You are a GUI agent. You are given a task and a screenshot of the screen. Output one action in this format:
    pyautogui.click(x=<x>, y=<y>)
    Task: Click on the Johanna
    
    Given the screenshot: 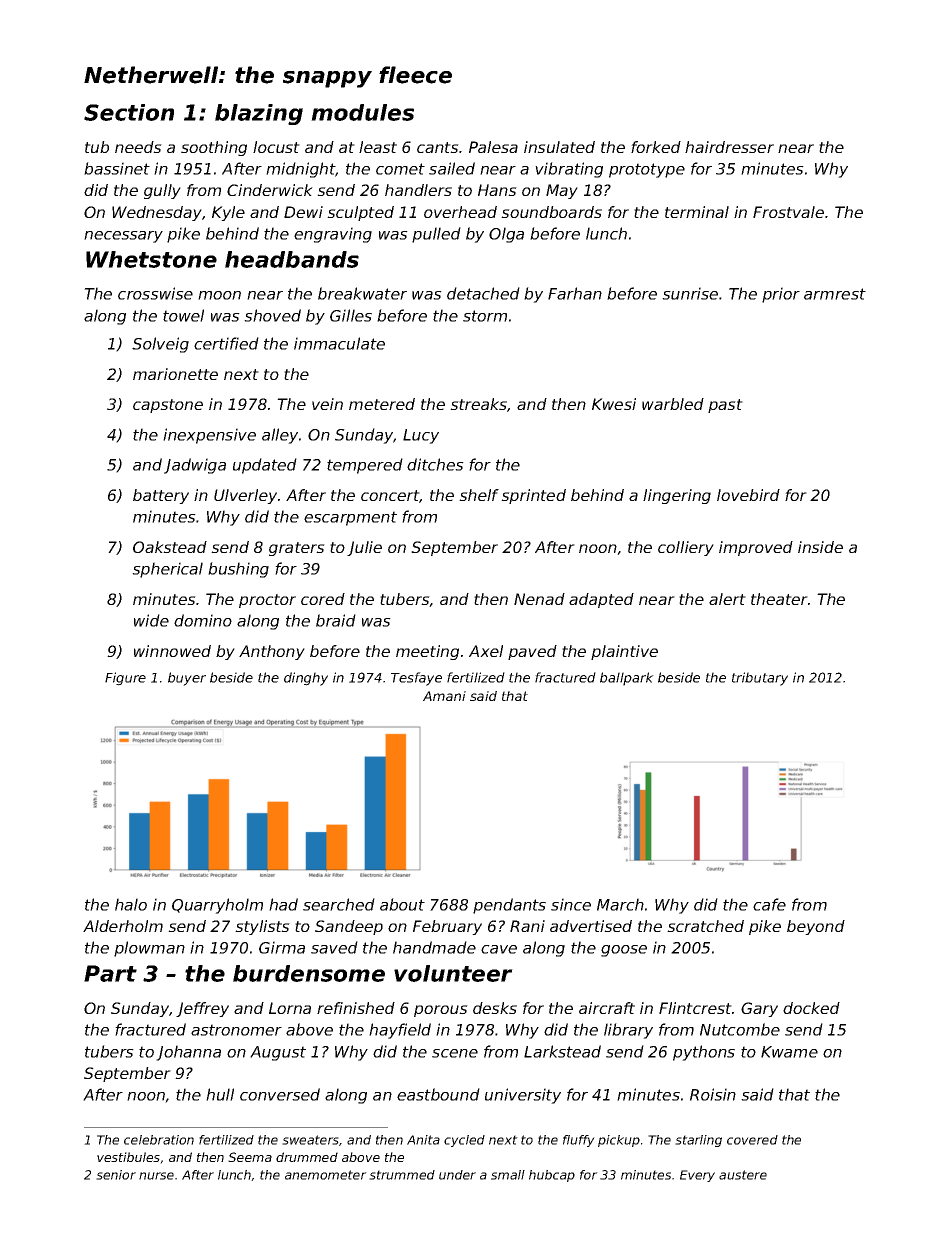 What is the action you would take?
    pyautogui.click(x=188, y=1053)
